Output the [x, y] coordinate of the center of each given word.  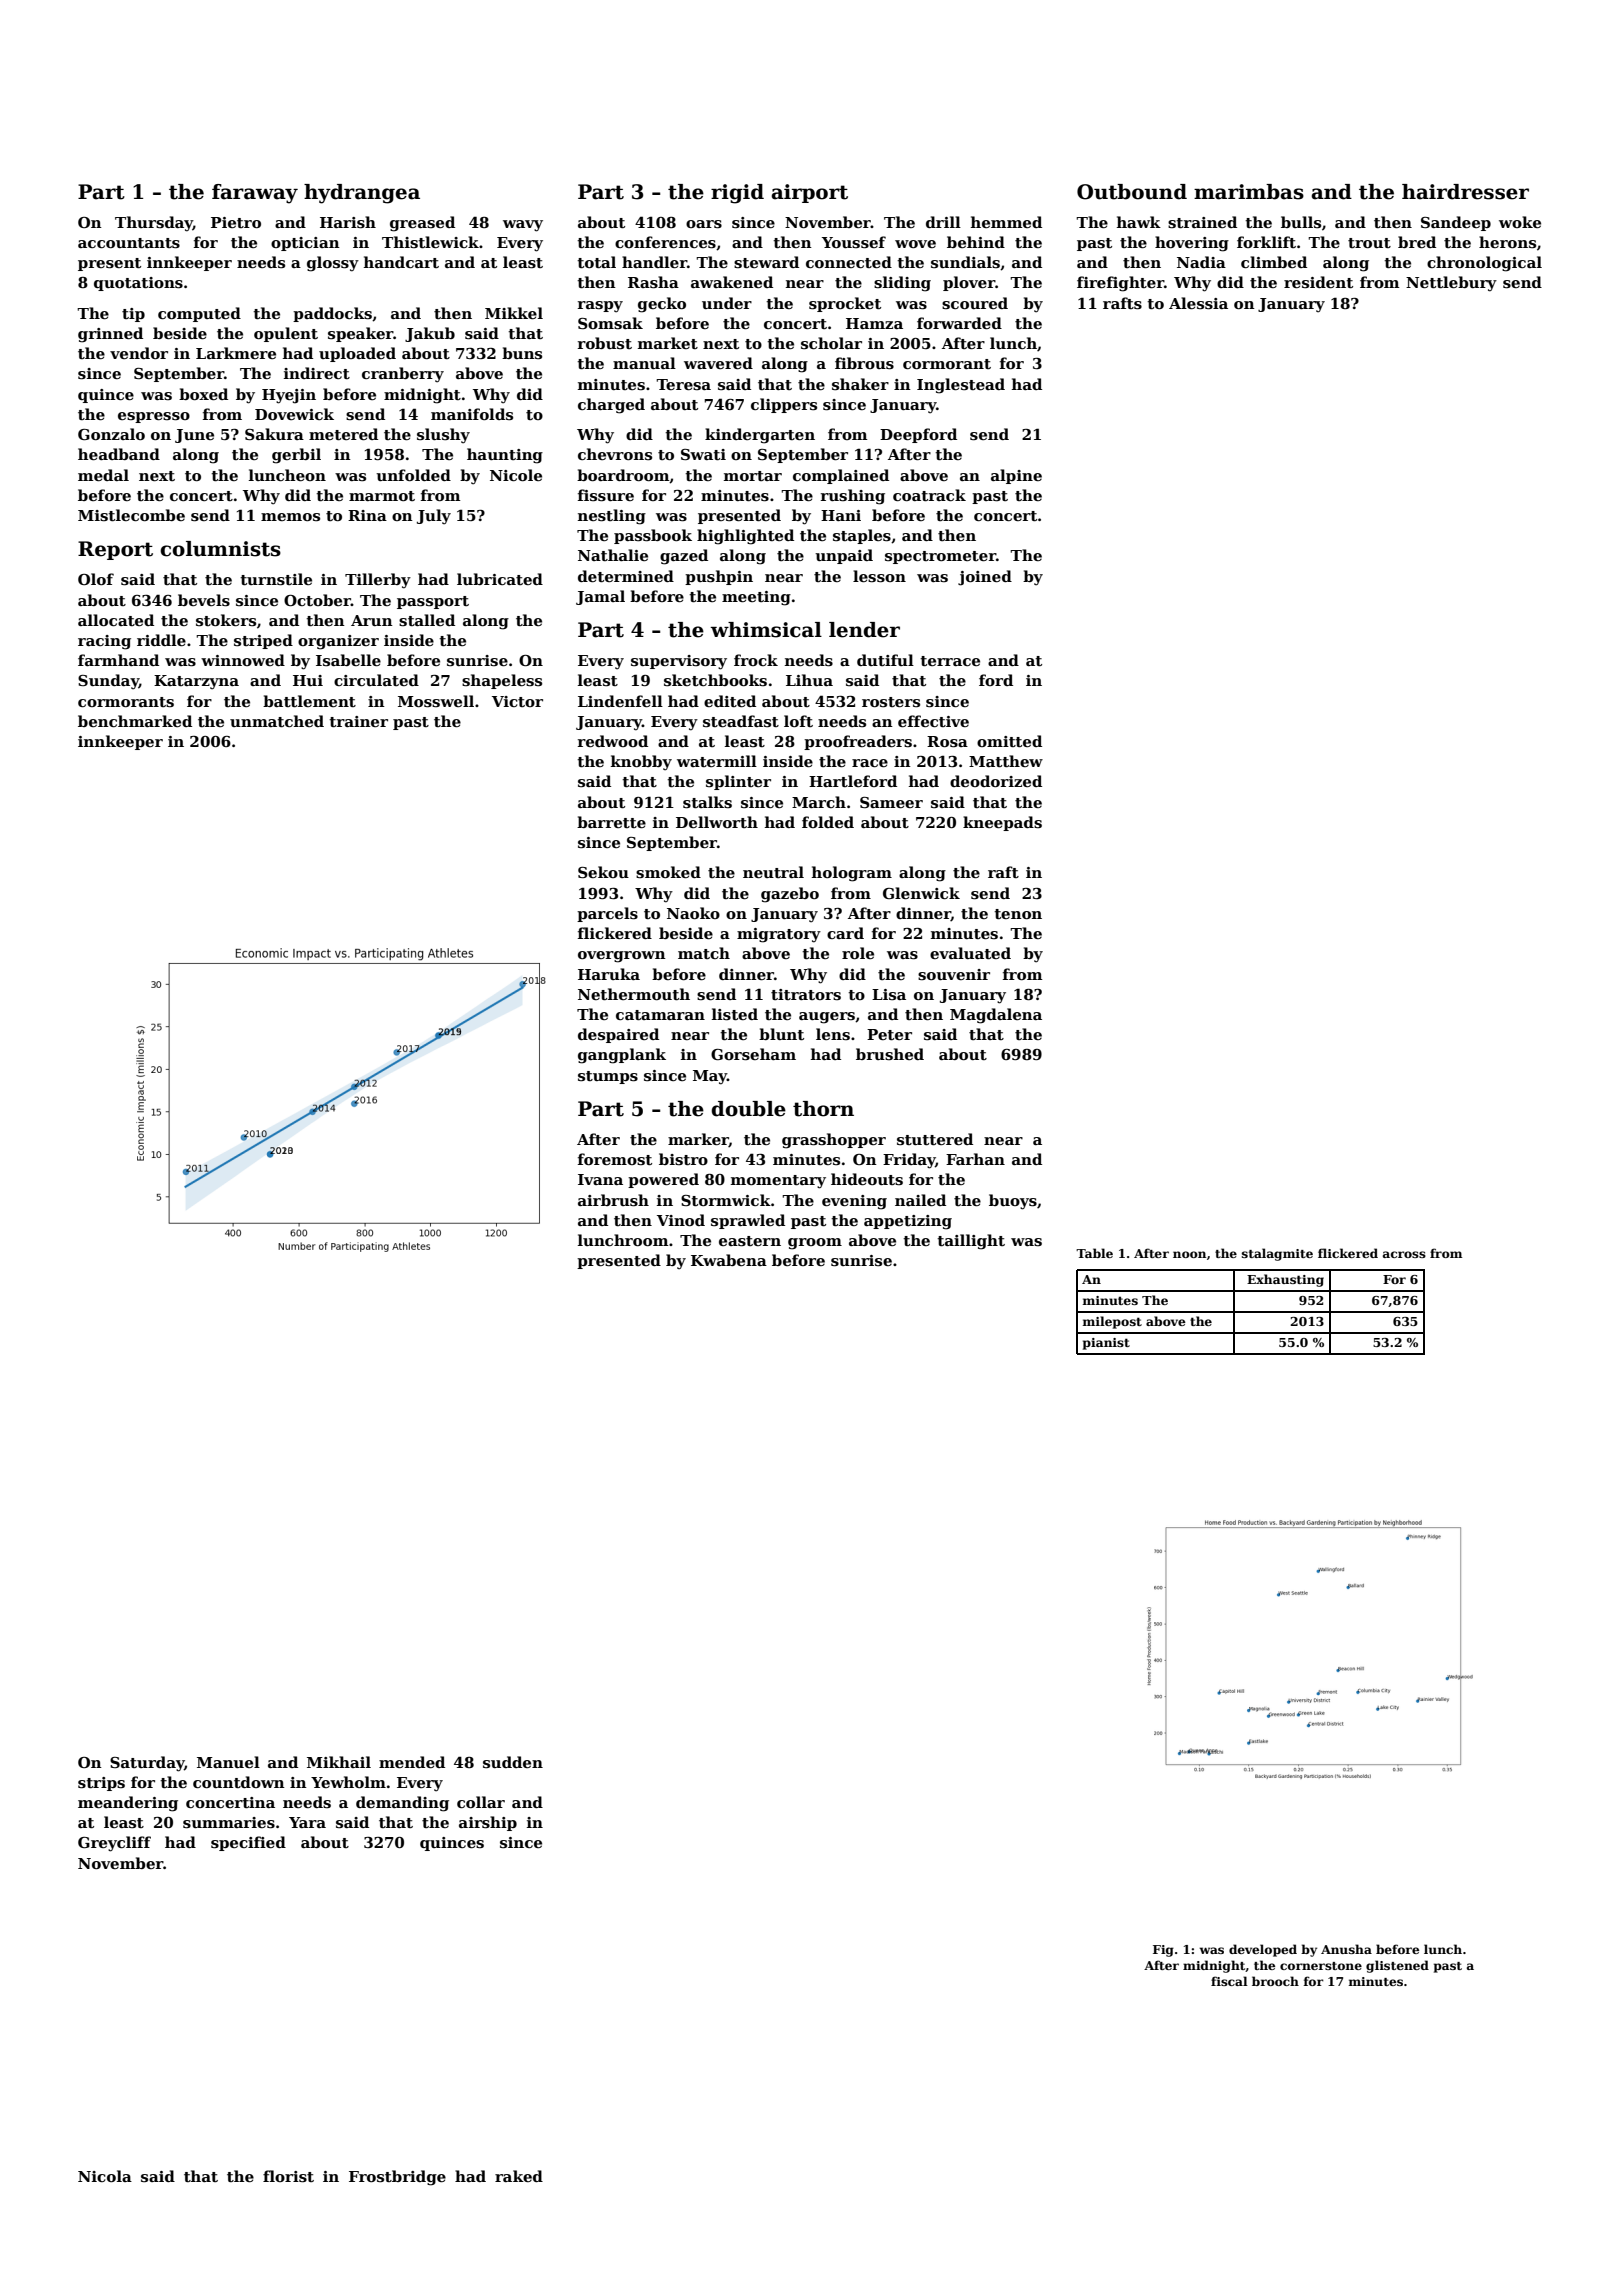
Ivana [600, 1179]
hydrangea [362, 194]
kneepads [1002, 823]
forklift [1266, 242]
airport [810, 193]
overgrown [622, 957]
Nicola [105, 2176]
